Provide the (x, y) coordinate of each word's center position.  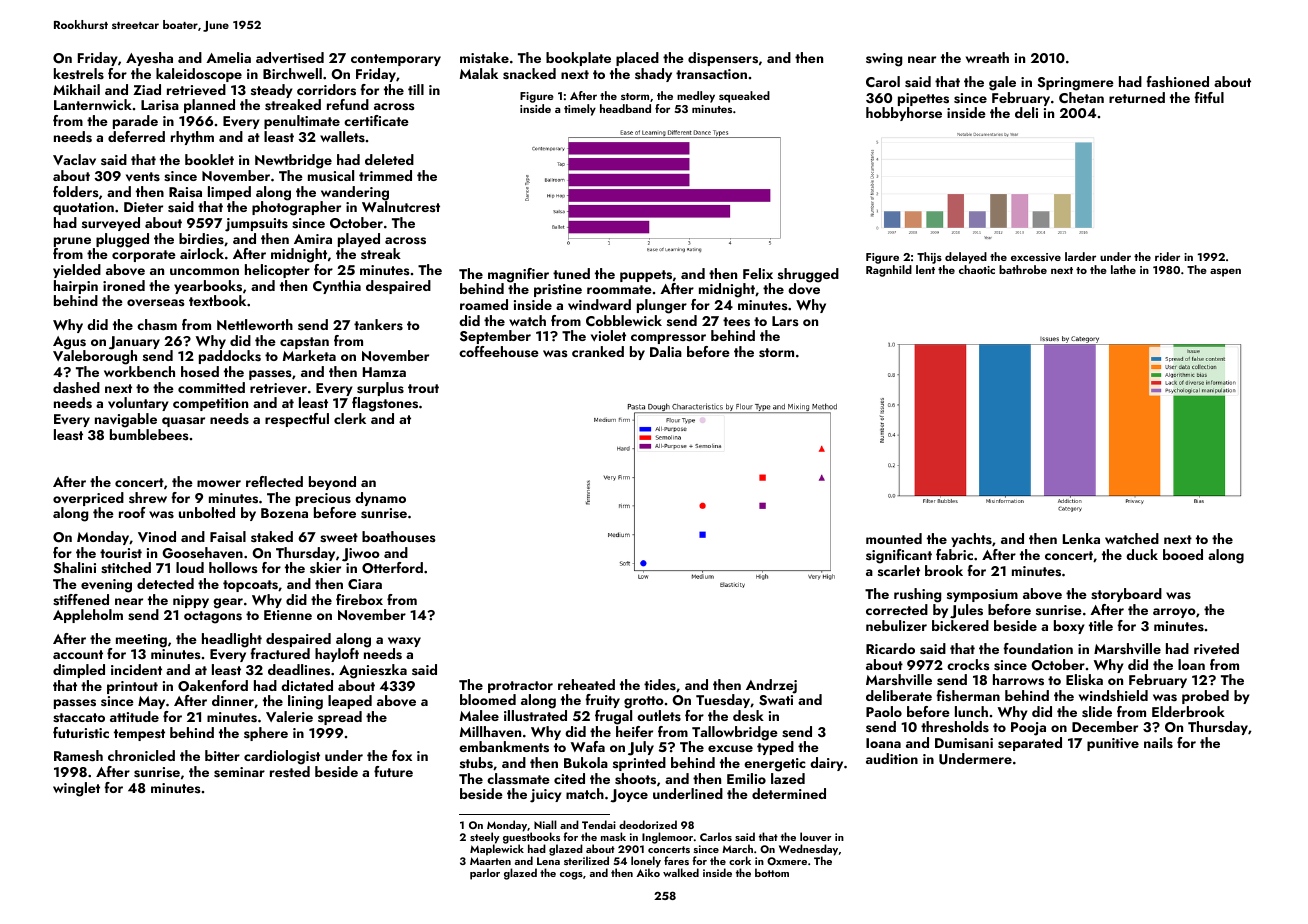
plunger (662, 306)
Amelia (228, 57)
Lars (785, 321)
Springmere (1076, 84)
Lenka (1081, 538)
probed (1205, 697)
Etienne (288, 615)
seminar (239, 772)
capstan (304, 343)
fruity (602, 701)
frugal (613, 717)
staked (272, 536)
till (416, 89)
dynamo (380, 499)
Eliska (1084, 679)
